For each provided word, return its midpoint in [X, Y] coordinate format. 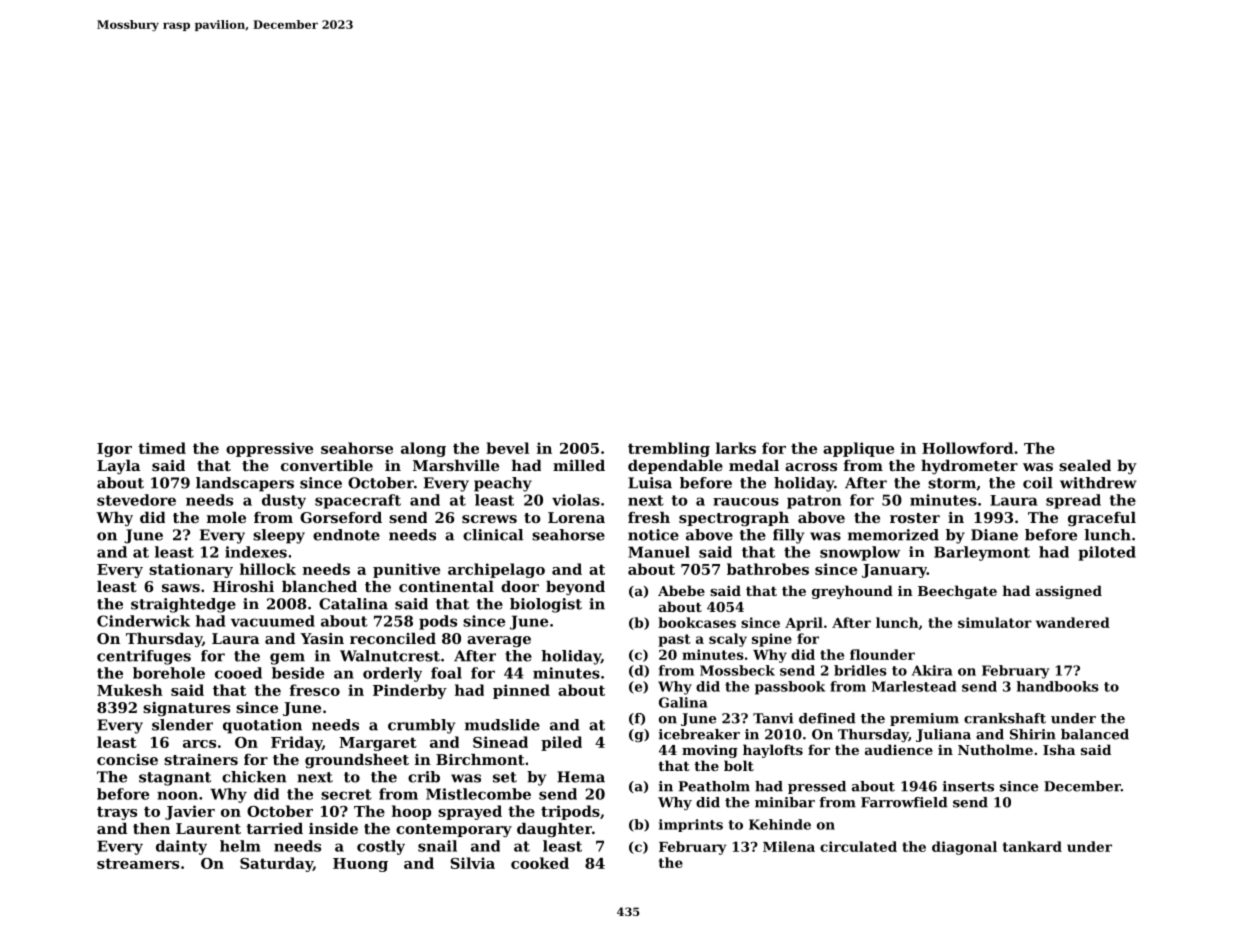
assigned [1069, 592]
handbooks [1057, 686]
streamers [138, 863]
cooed [238, 673]
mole [226, 517]
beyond [575, 588]
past [674, 640]
